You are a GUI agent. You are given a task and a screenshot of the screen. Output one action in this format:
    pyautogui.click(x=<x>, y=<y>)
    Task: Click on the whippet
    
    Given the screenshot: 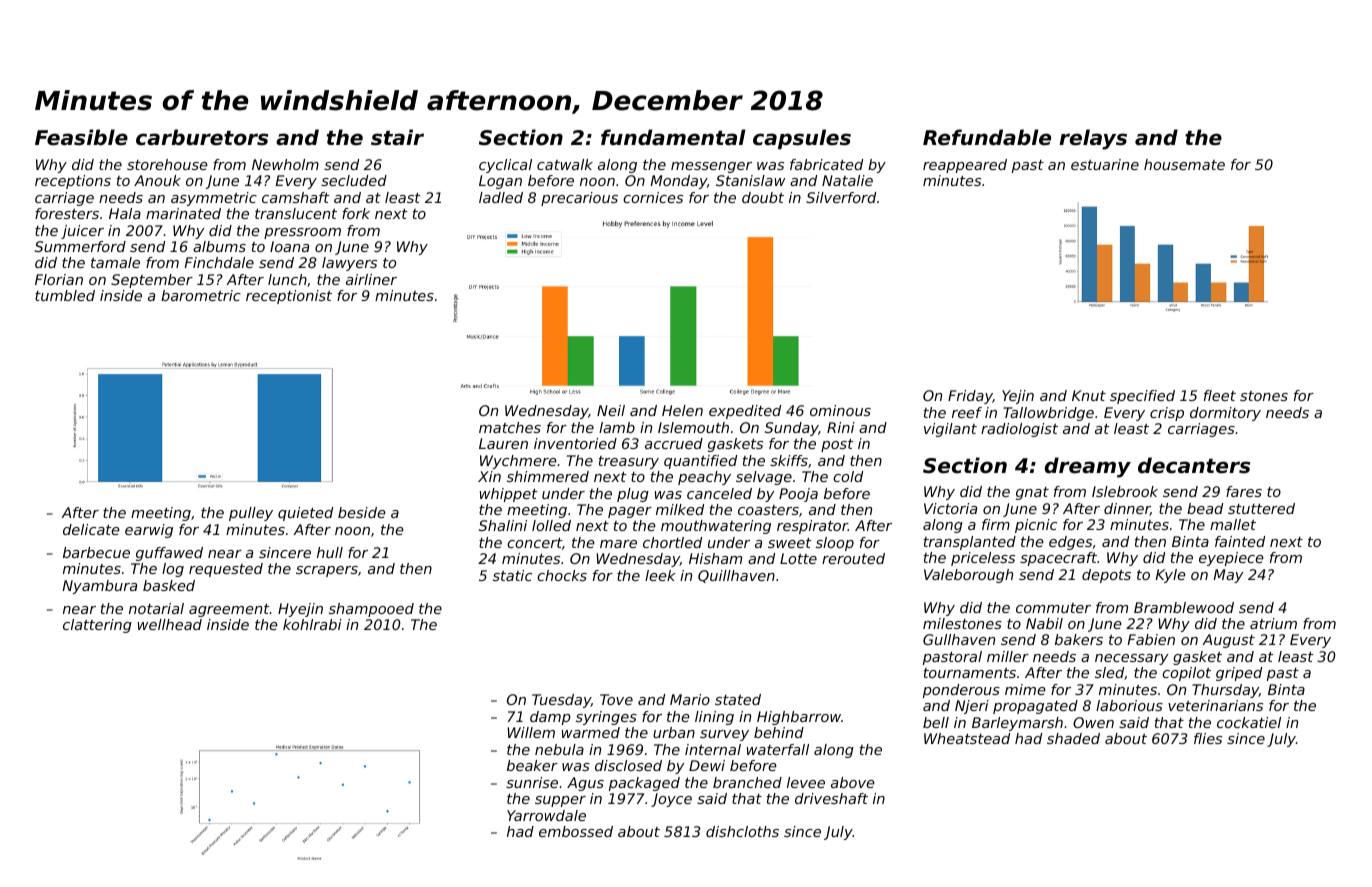 What is the action you would take?
    pyautogui.click(x=509, y=495)
